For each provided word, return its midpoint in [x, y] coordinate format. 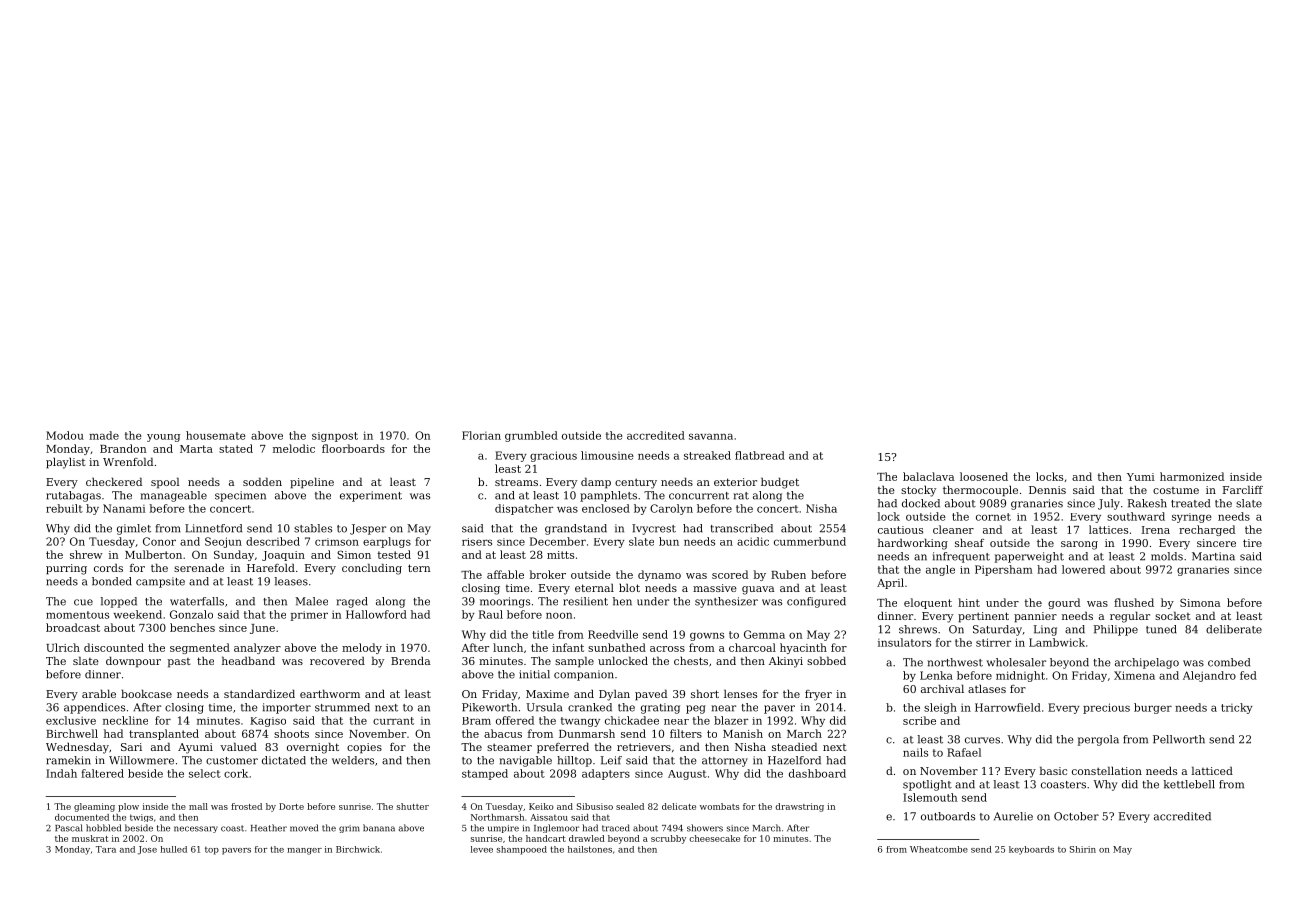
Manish [743, 733]
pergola [1098, 740]
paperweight [1029, 557]
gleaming [94, 807]
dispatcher [524, 509]
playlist [66, 463]
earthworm [330, 693]
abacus [503, 733]
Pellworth [1179, 739]
